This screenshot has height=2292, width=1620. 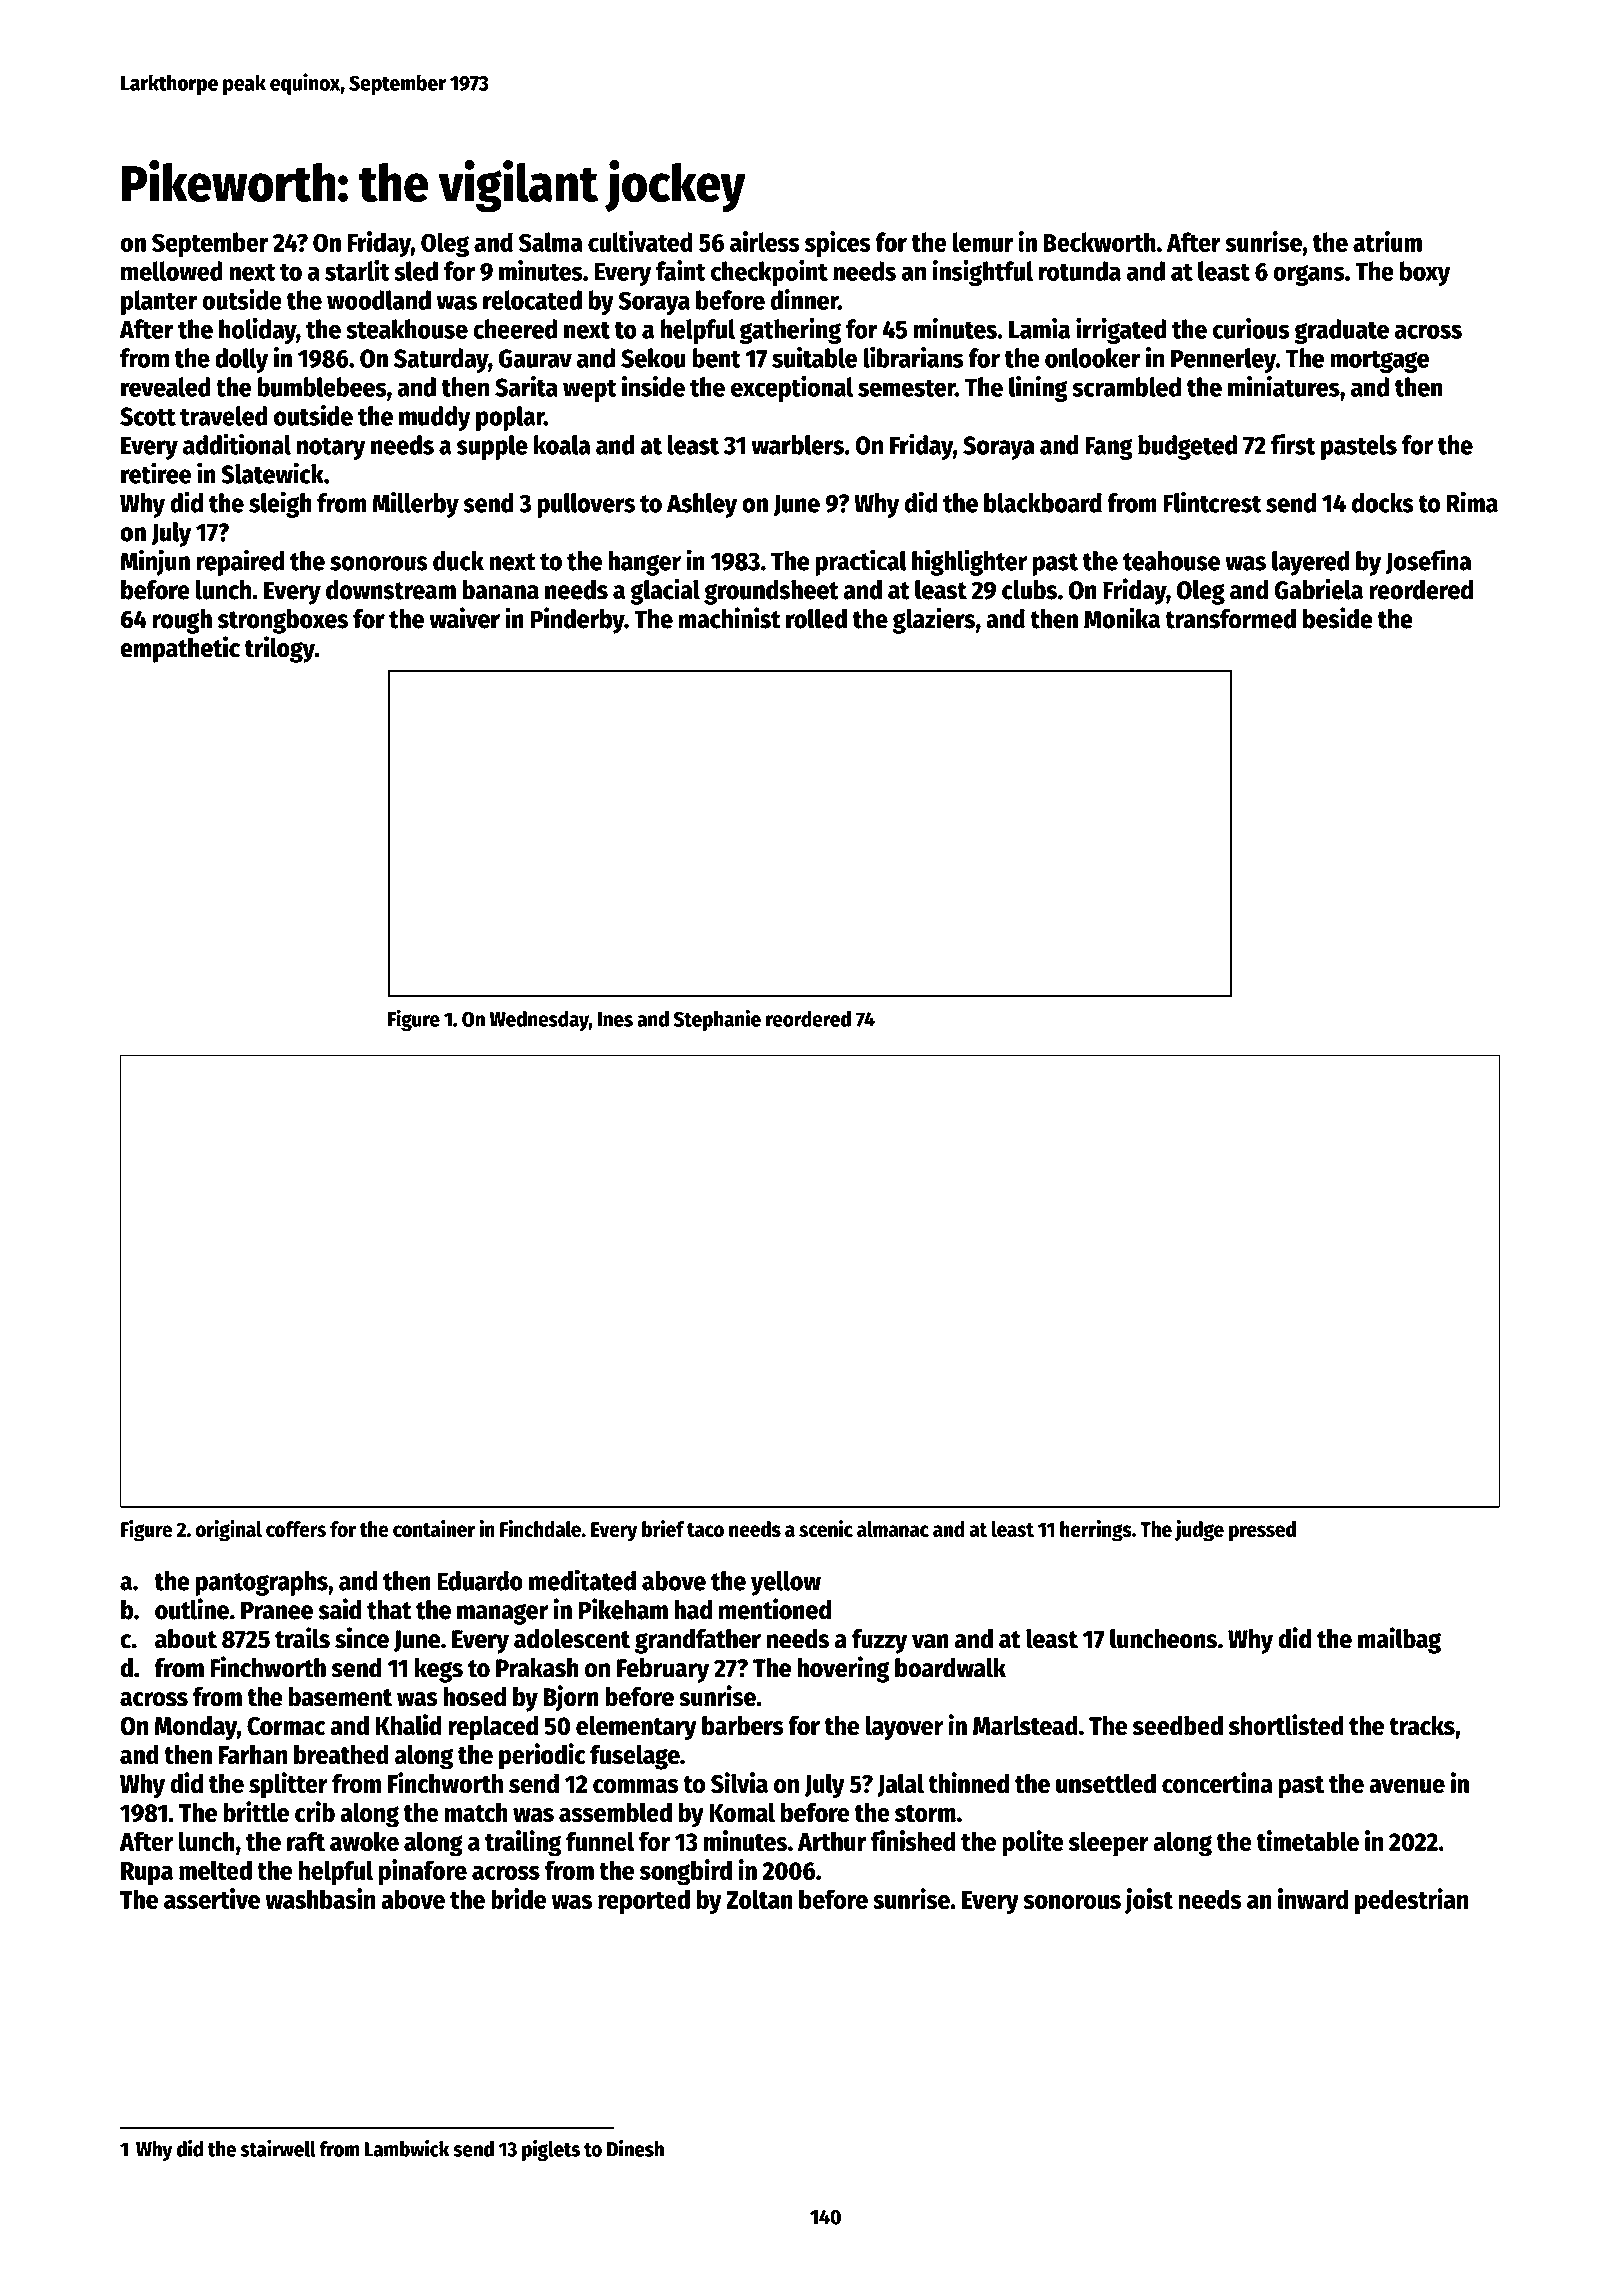 I want to click on Monika, so click(x=1122, y=618).
